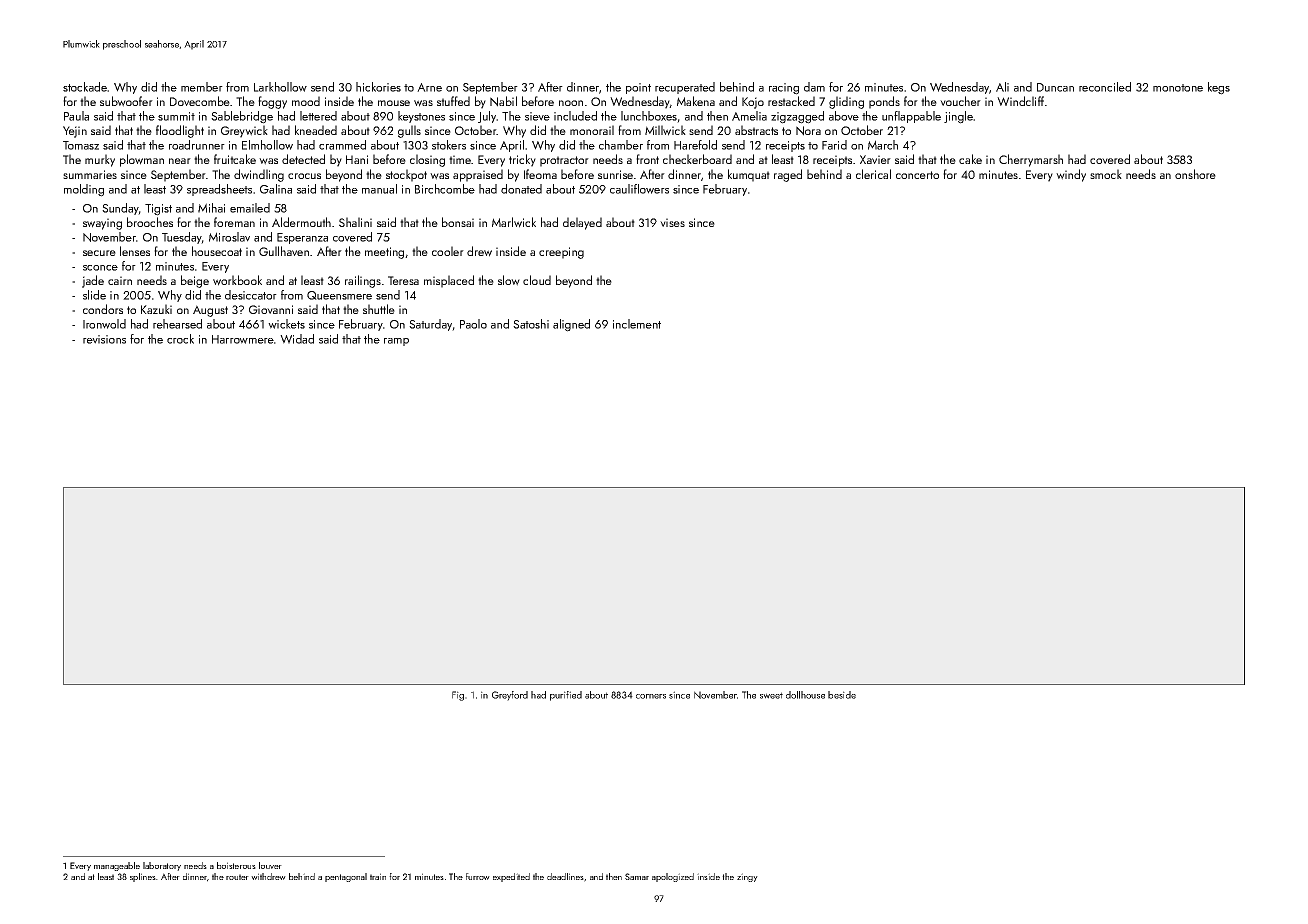  What do you see at coordinates (280, 87) in the screenshot?
I see `Larkhollow` at bounding box center [280, 87].
